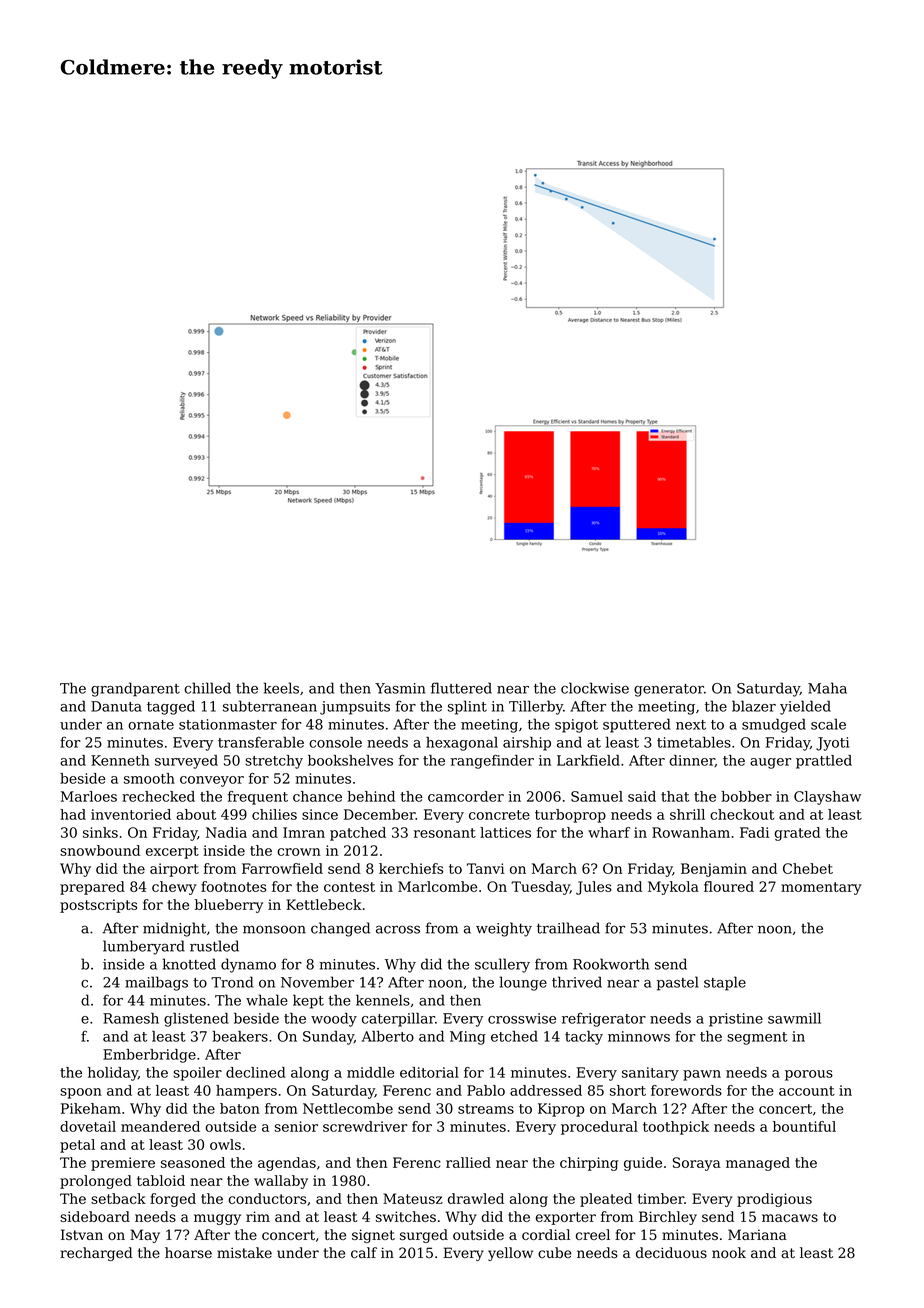 This screenshot has width=924, height=1308. Describe the element at coordinates (746, 796) in the screenshot. I see `bobber` at that location.
